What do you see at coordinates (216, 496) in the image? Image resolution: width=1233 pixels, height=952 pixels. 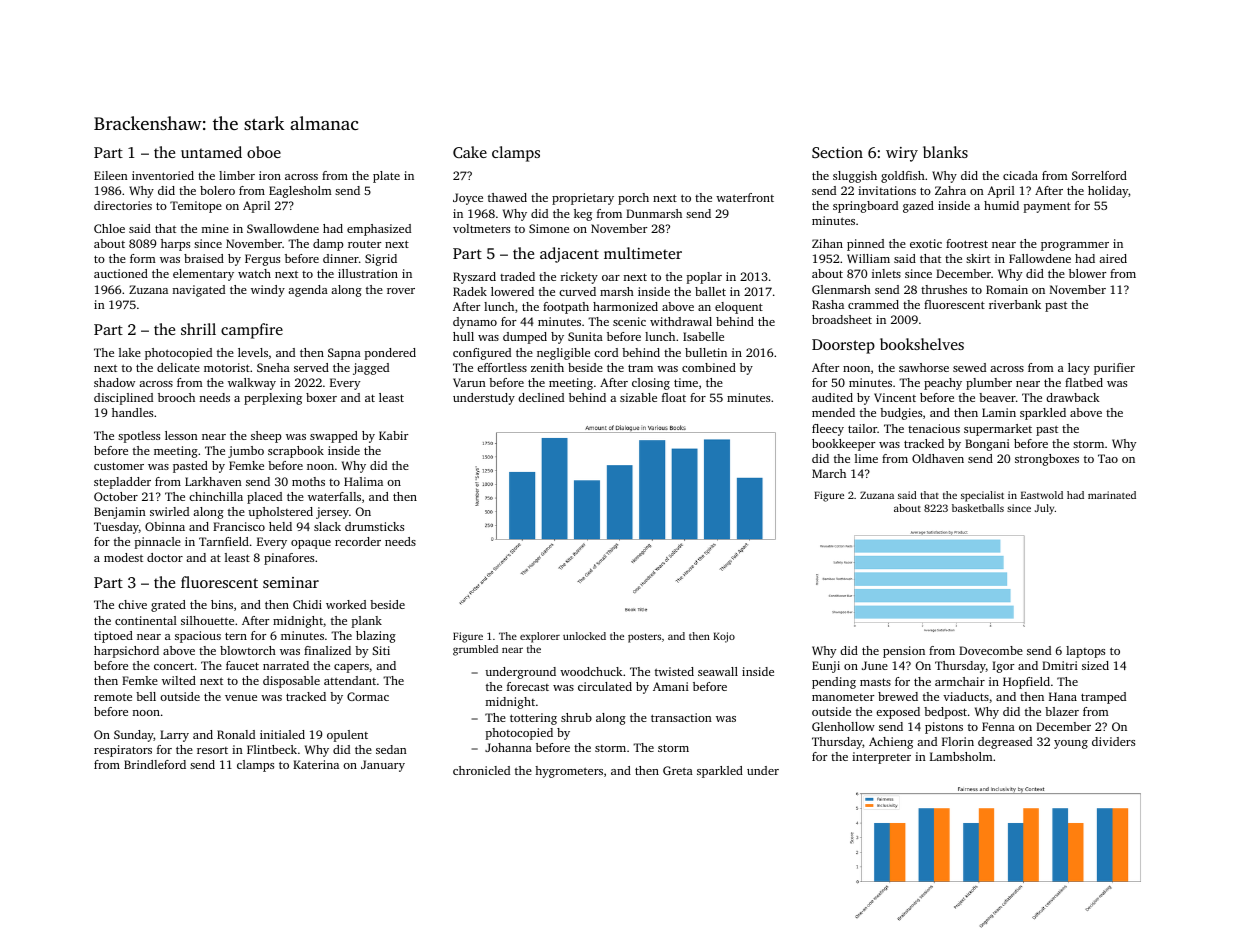 I see `chinchilla` at bounding box center [216, 496].
